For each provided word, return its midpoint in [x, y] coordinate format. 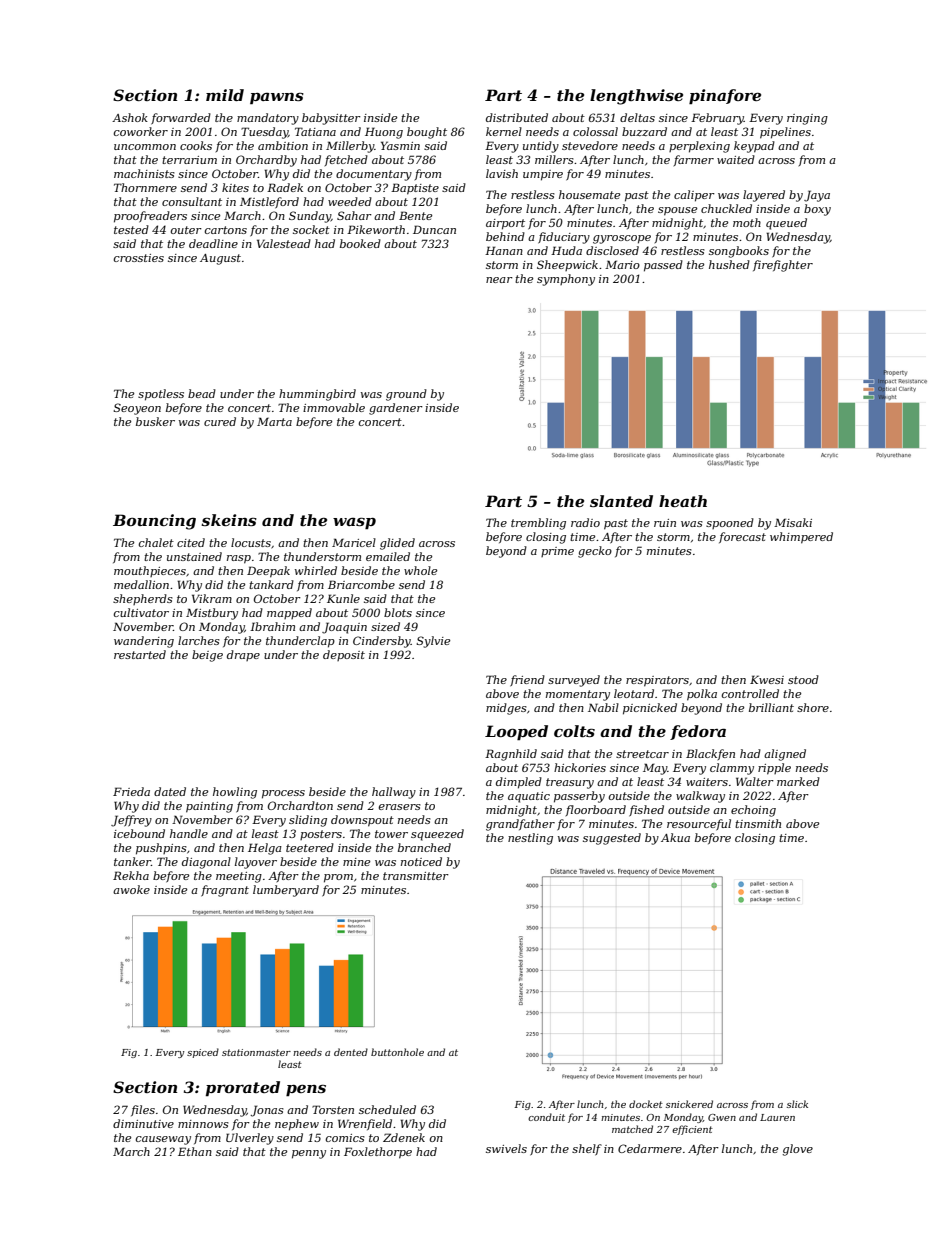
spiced [203, 1053]
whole [420, 570]
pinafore [725, 96]
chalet [156, 542]
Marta [274, 421]
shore [813, 707]
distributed [517, 117]
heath [683, 501]
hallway [394, 793]
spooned [730, 523]
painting [209, 807]
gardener [396, 409]
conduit [546, 1117]
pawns [277, 98]
